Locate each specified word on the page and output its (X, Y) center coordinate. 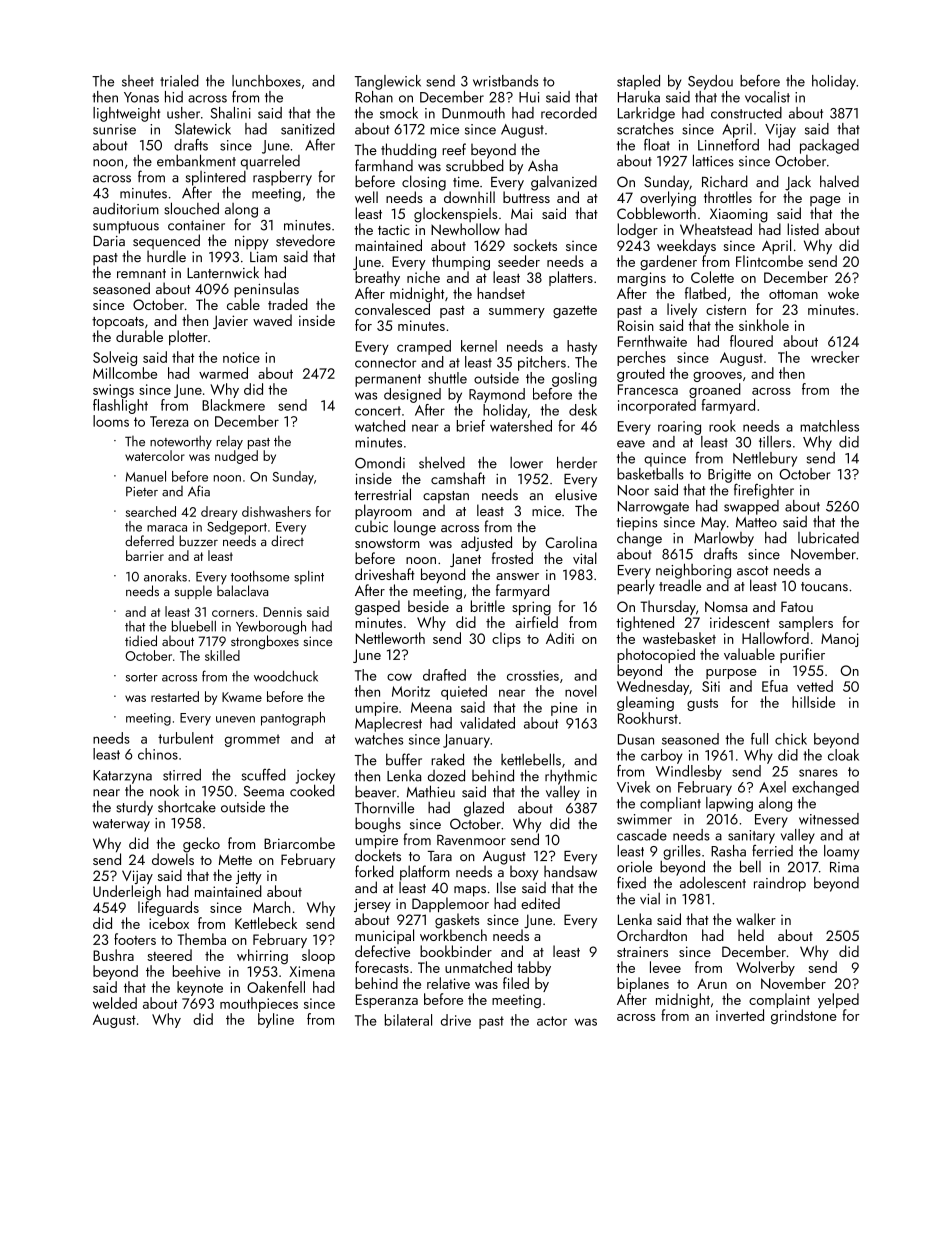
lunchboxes (266, 81)
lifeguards (168, 908)
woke (843, 293)
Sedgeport (237, 528)
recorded (569, 113)
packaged (829, 146)
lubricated (828, 538)
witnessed (829, 819)
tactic (394, 229)
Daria (109, 241)
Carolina (571, 542)
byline (276, 1020)
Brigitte (729, 476)
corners (233, 613)
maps (470, 891)
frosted (512, 558)
